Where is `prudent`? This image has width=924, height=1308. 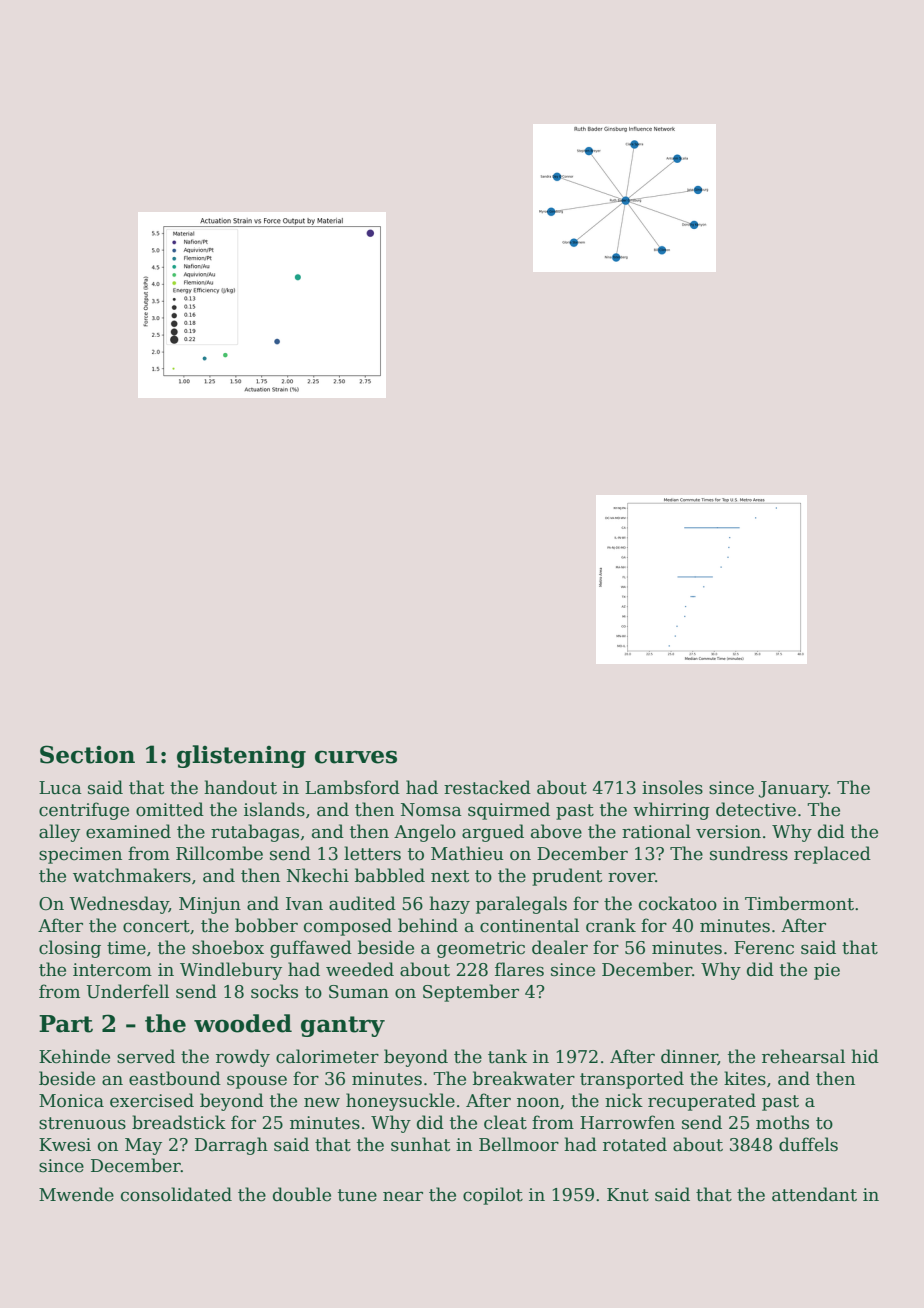 prudent is located at coordinates (567, 877).
